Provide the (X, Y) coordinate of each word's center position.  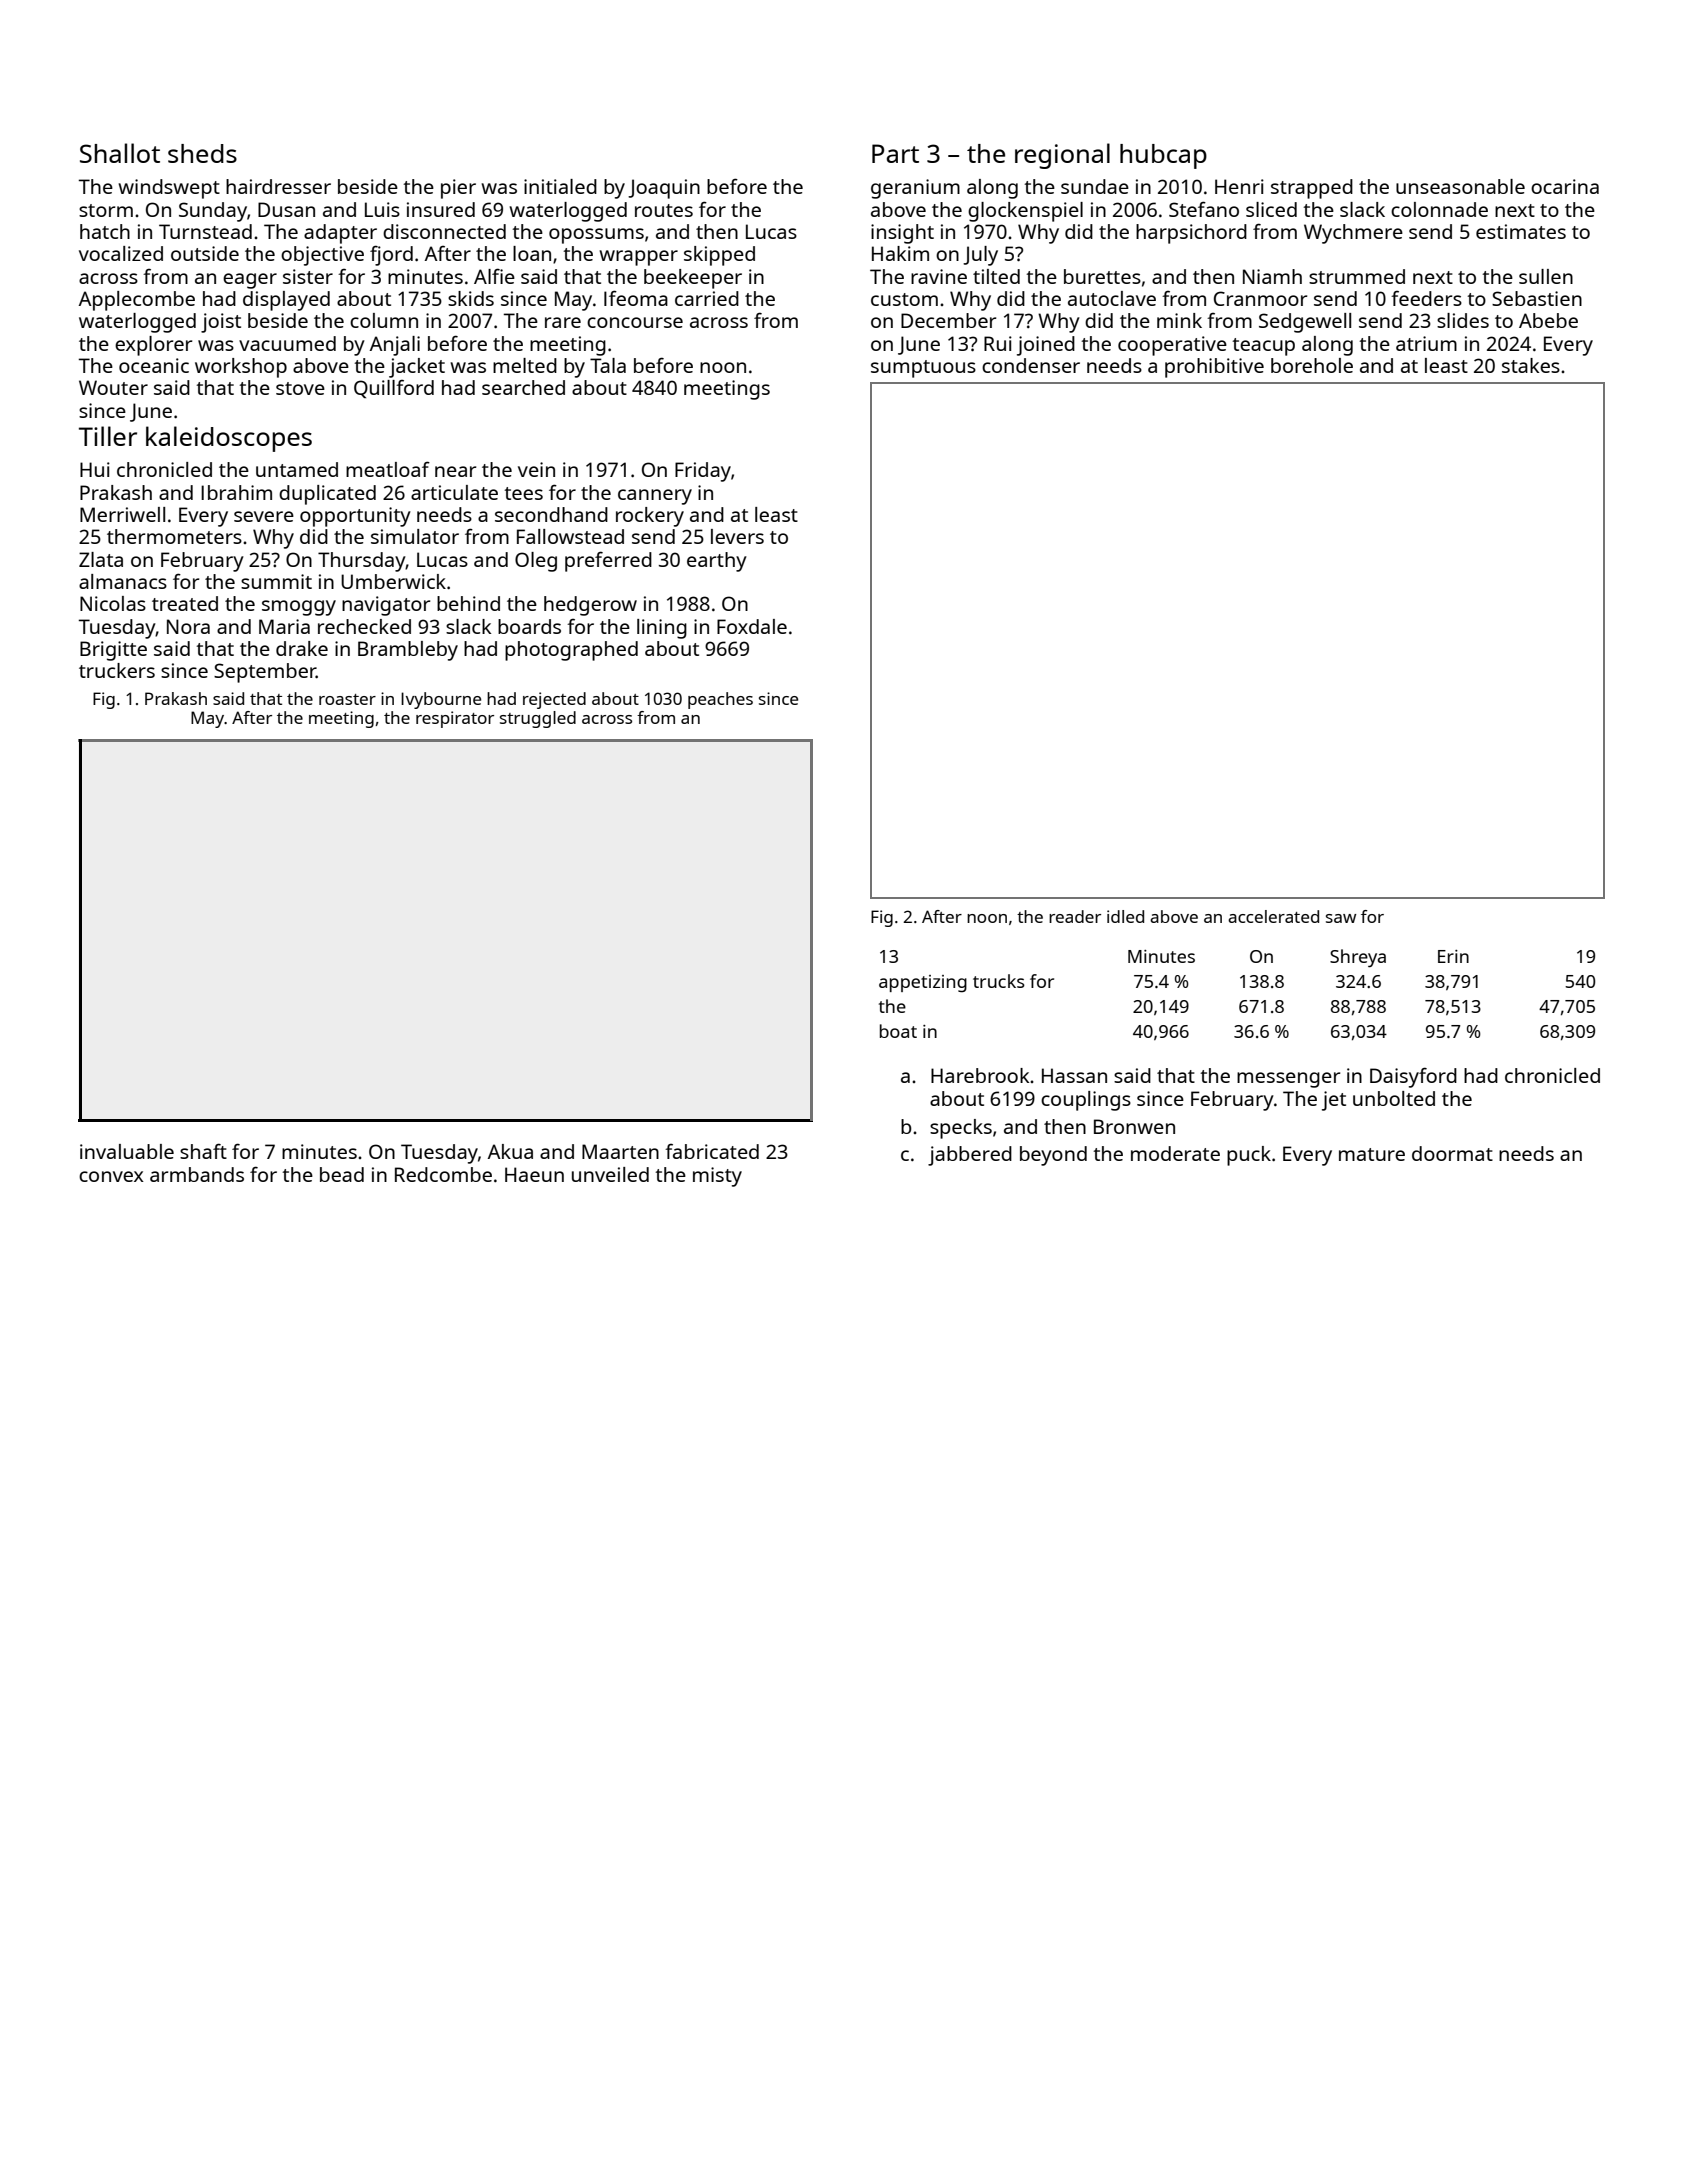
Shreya (1358, 958)
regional (1062, 156)
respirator (455, 719)
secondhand (551, 514)
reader (1075, 916)
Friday (703, 472)
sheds (202, 153)
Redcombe (443, 1174)
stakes (1531, 365)
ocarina (1565, 186)
